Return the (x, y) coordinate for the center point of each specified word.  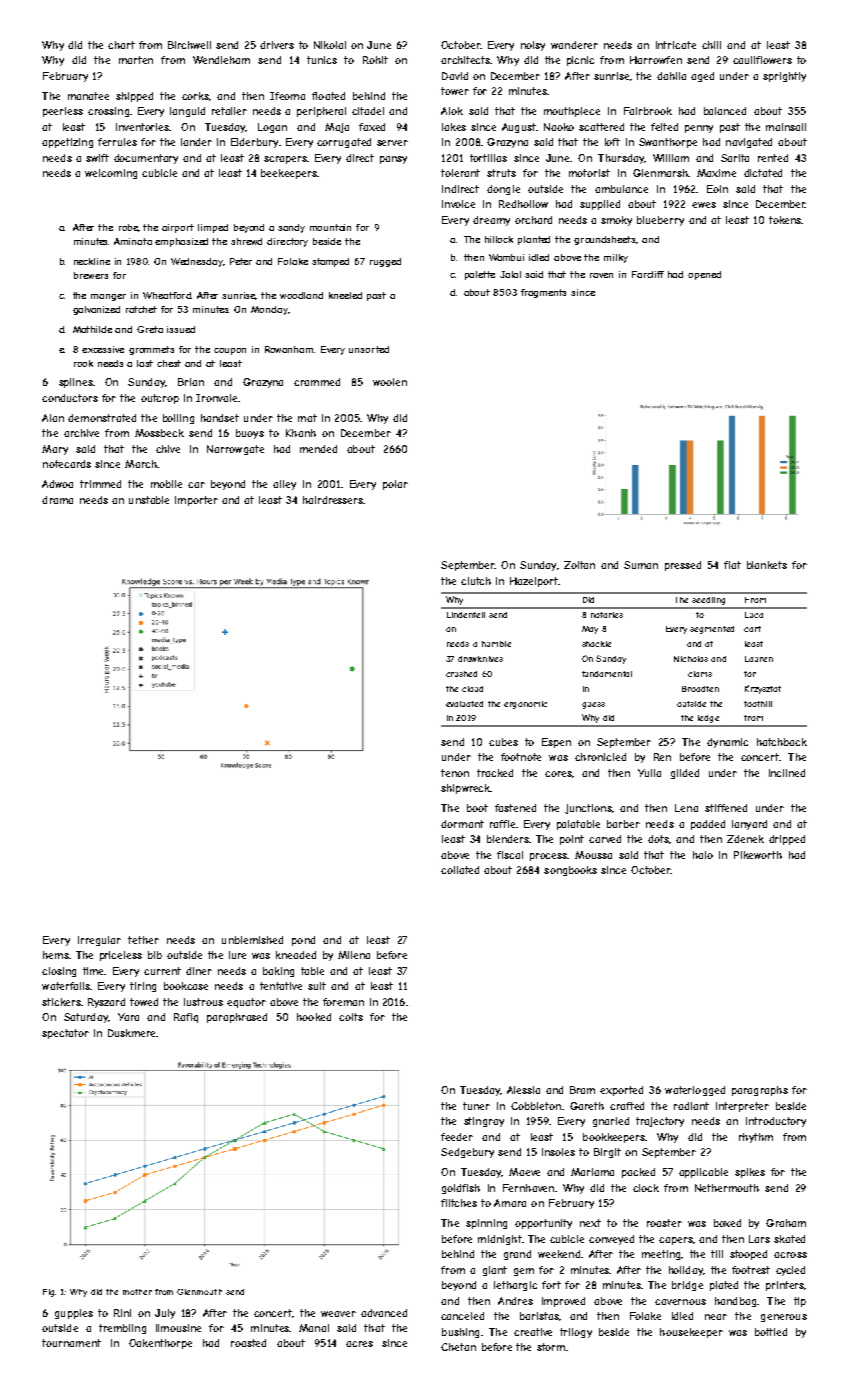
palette (480, 275)
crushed (461, 674)
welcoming (111, 174)
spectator (65, 1034)
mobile (166, 484)
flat (732, 565)
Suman (641, 565)
